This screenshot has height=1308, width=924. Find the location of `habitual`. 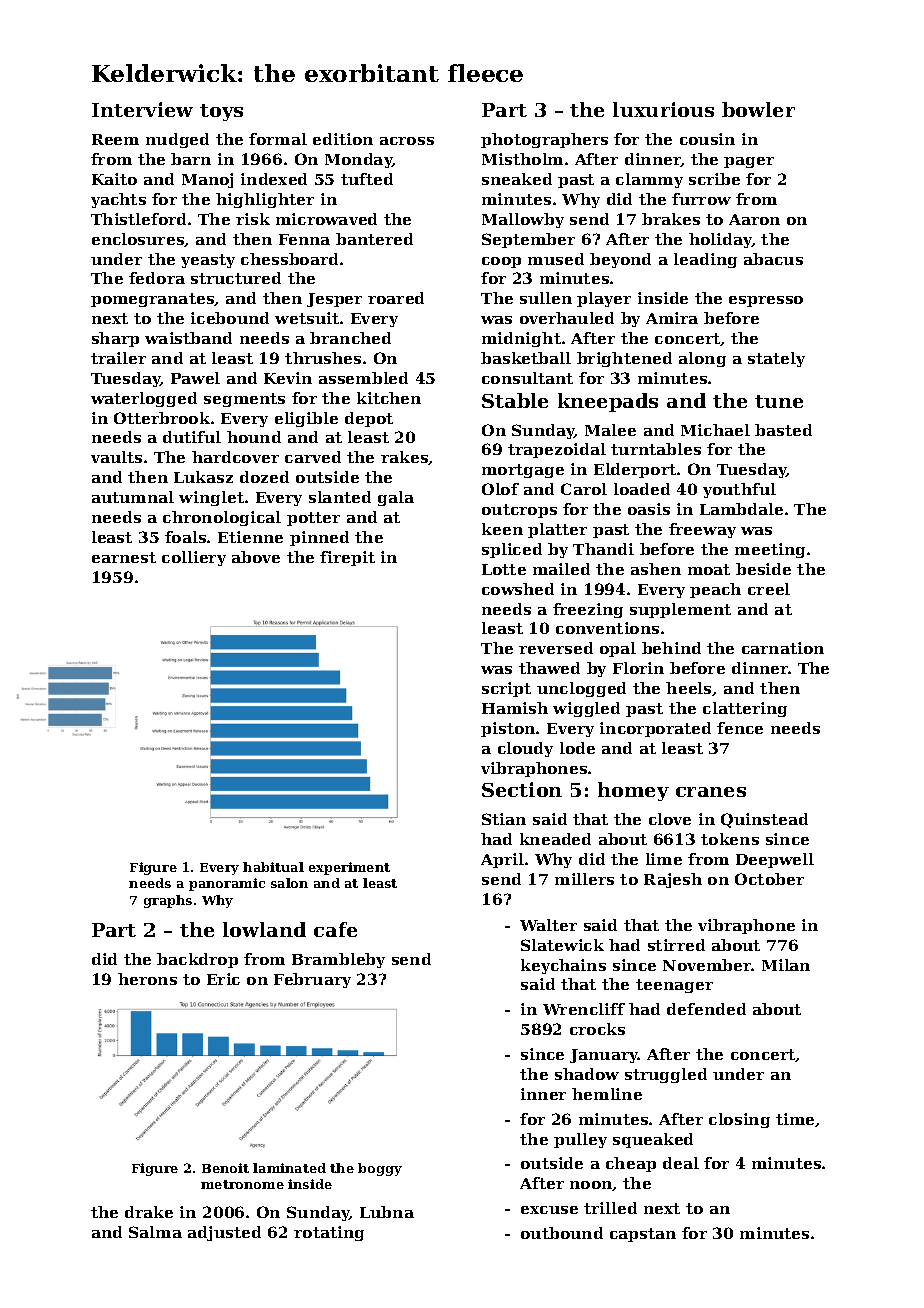

habitual is located at coordinates (273, 867).
